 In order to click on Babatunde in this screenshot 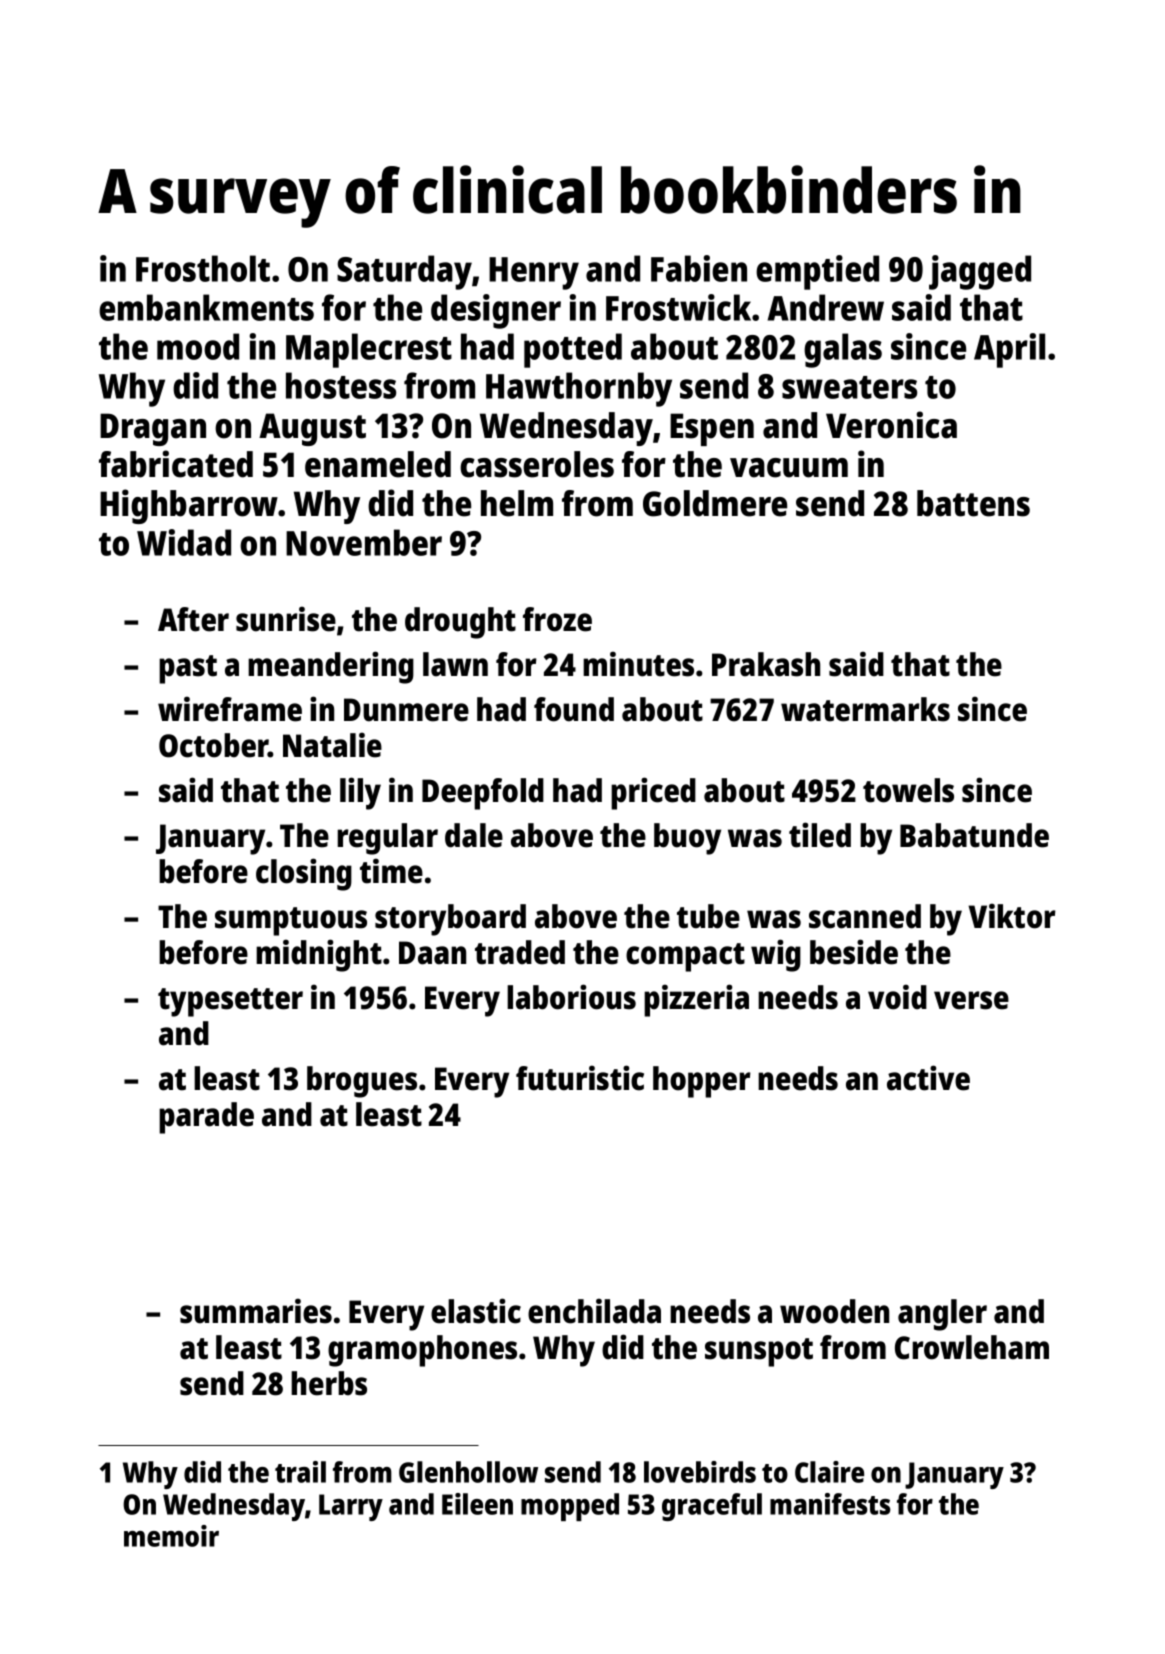, I will do `click(974, 835)`.
